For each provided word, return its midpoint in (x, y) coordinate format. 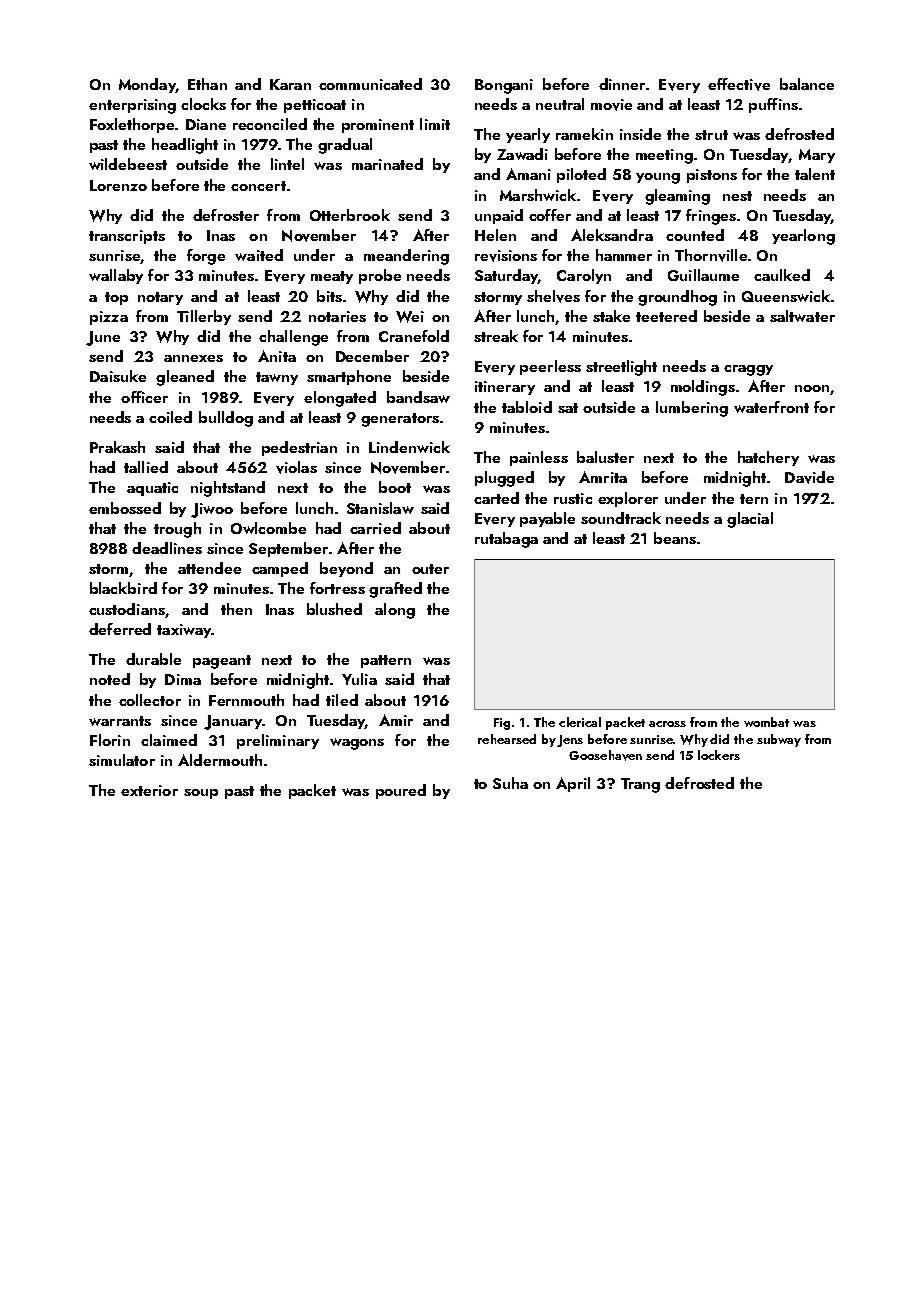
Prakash (117, 447)
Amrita (603, 477)
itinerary (505, 388)
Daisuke (118, 376)
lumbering (692, 409)
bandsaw (418, 397)
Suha (510, 783)
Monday (147, 85)
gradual (345, 146)
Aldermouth (220, 760)
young (658, 178)
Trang (640, 785)
